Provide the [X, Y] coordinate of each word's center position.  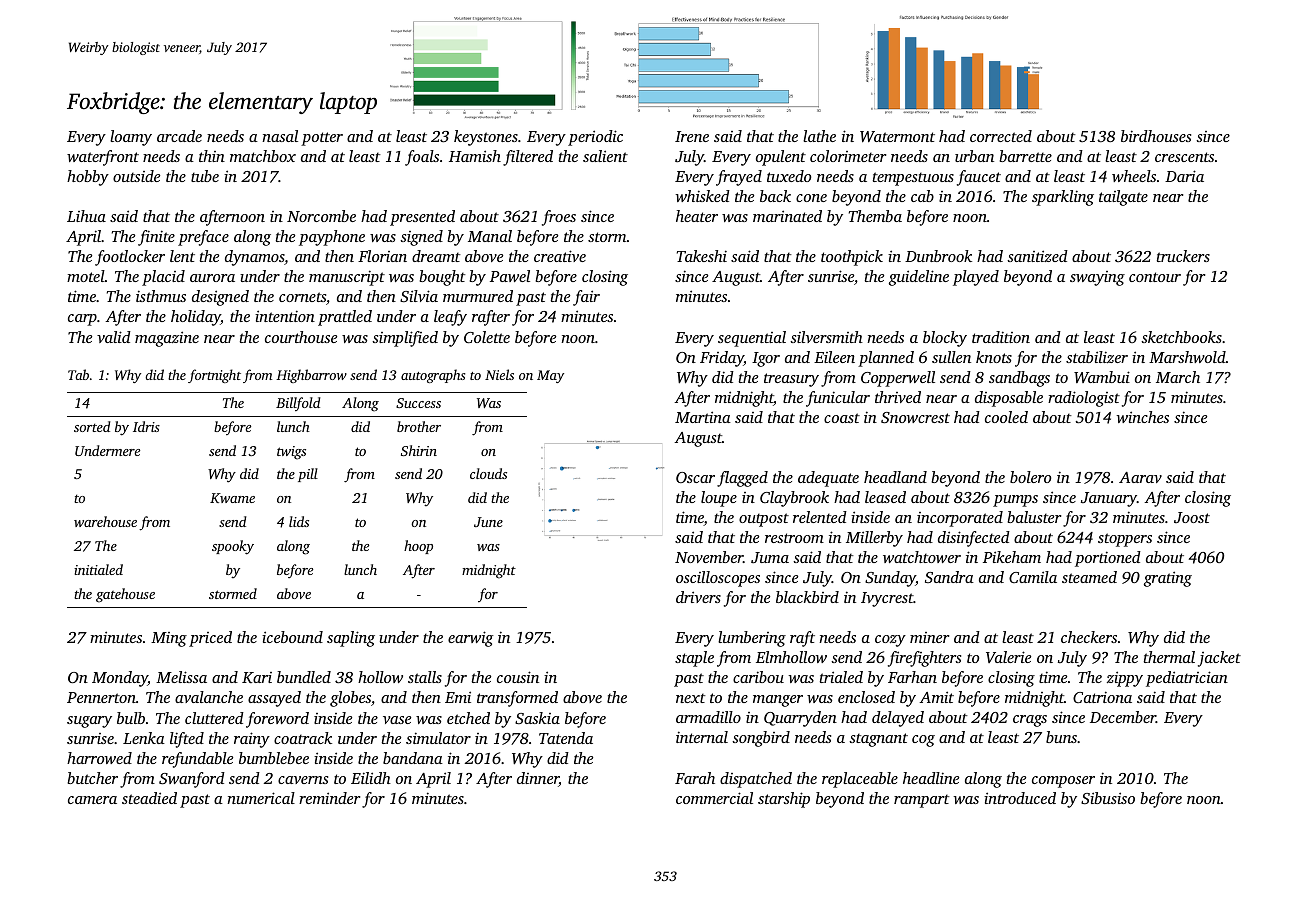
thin [212, 156]
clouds [488, 473]
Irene [692, 136]
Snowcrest [915, 417]
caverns [303, 780]
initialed [98, 569]
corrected [1001, 136]
